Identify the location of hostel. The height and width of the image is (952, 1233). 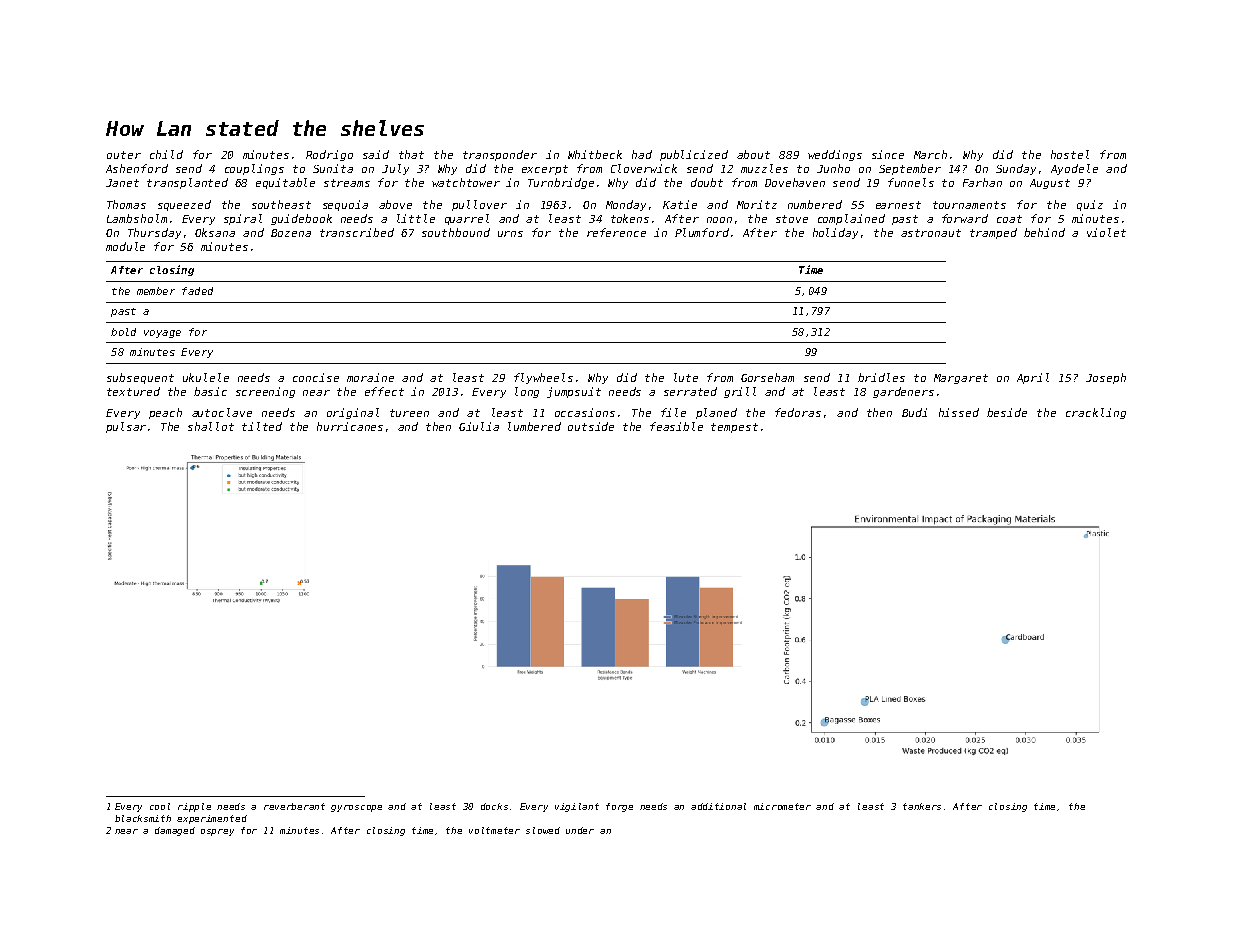
(1070, 154).
